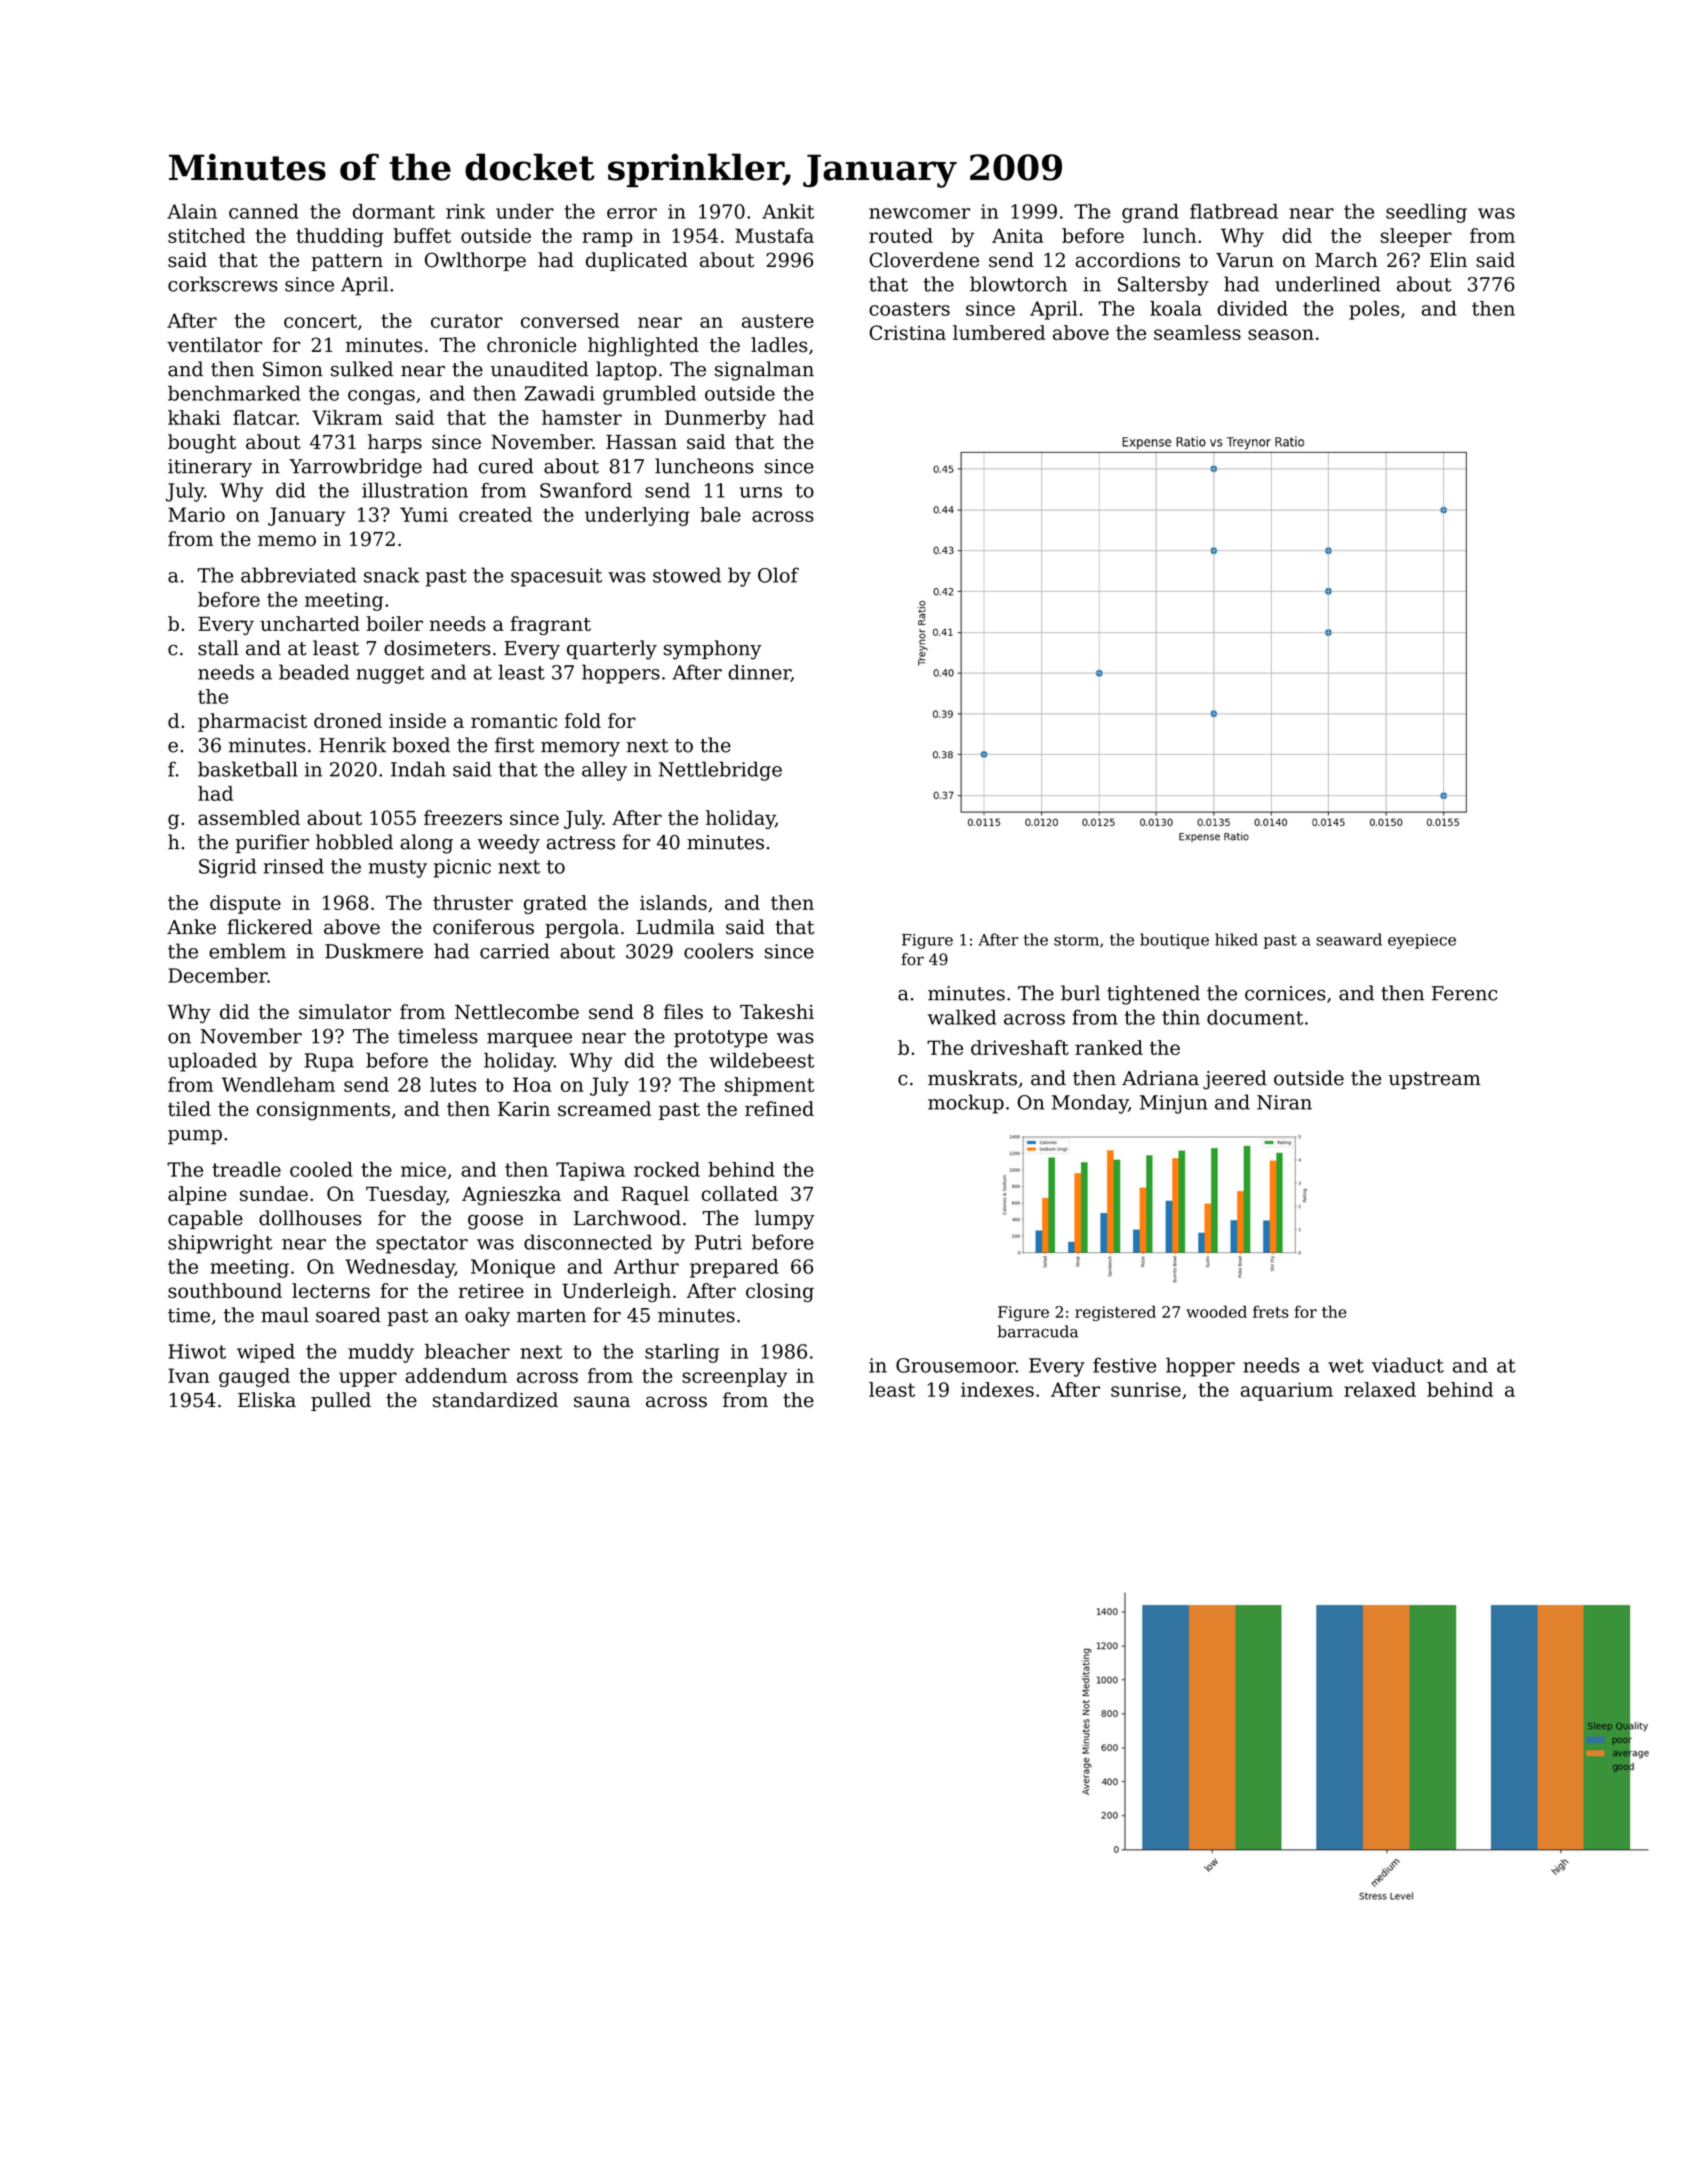  Describe the element at coordinates (483, 927) in the image. I see `coniferous` at that location.
